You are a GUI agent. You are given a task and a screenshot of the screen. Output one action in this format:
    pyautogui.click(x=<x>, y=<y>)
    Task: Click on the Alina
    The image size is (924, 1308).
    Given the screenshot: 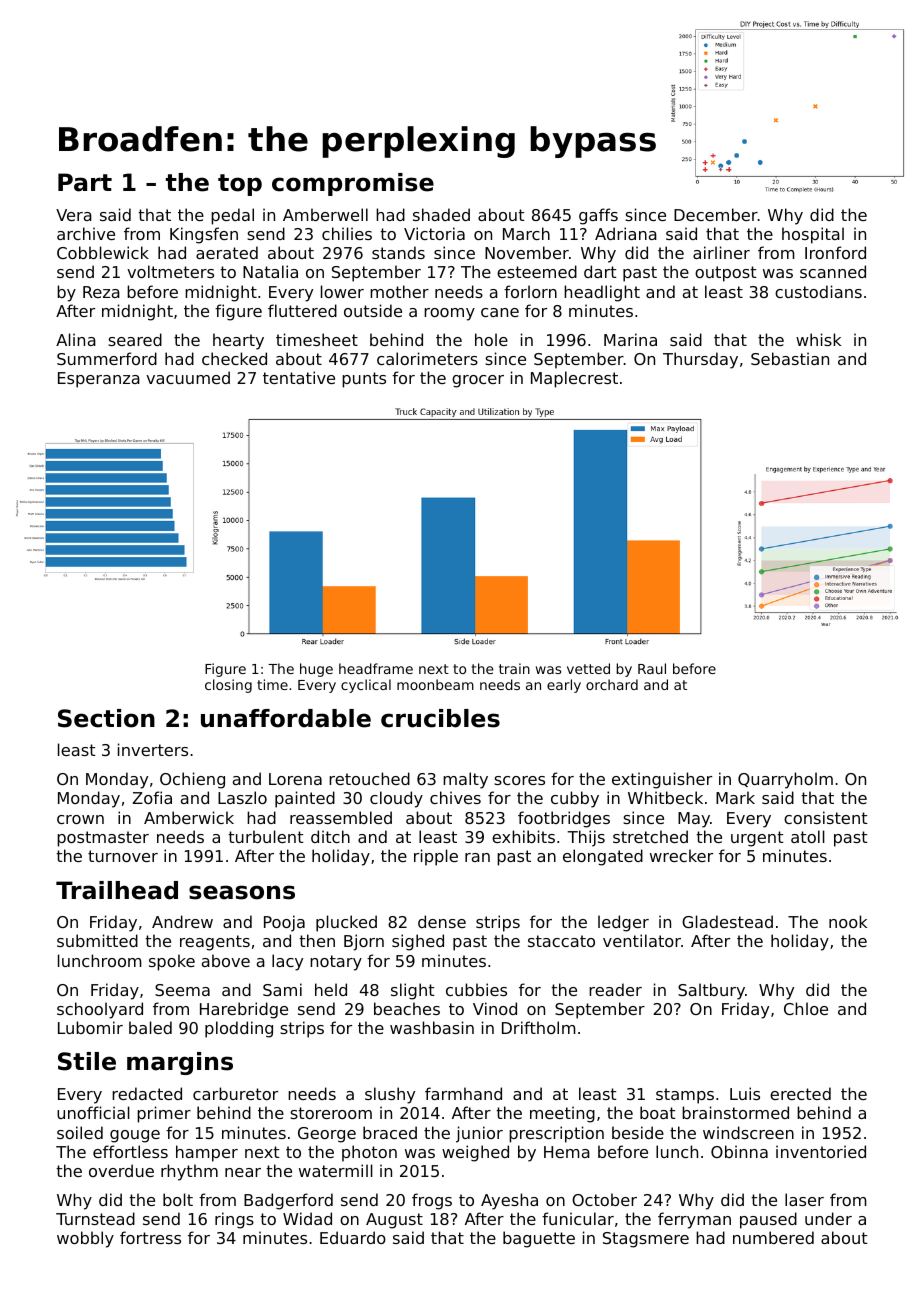 What is the action you would take?
    pyautogui.click(x=76, y=339)
